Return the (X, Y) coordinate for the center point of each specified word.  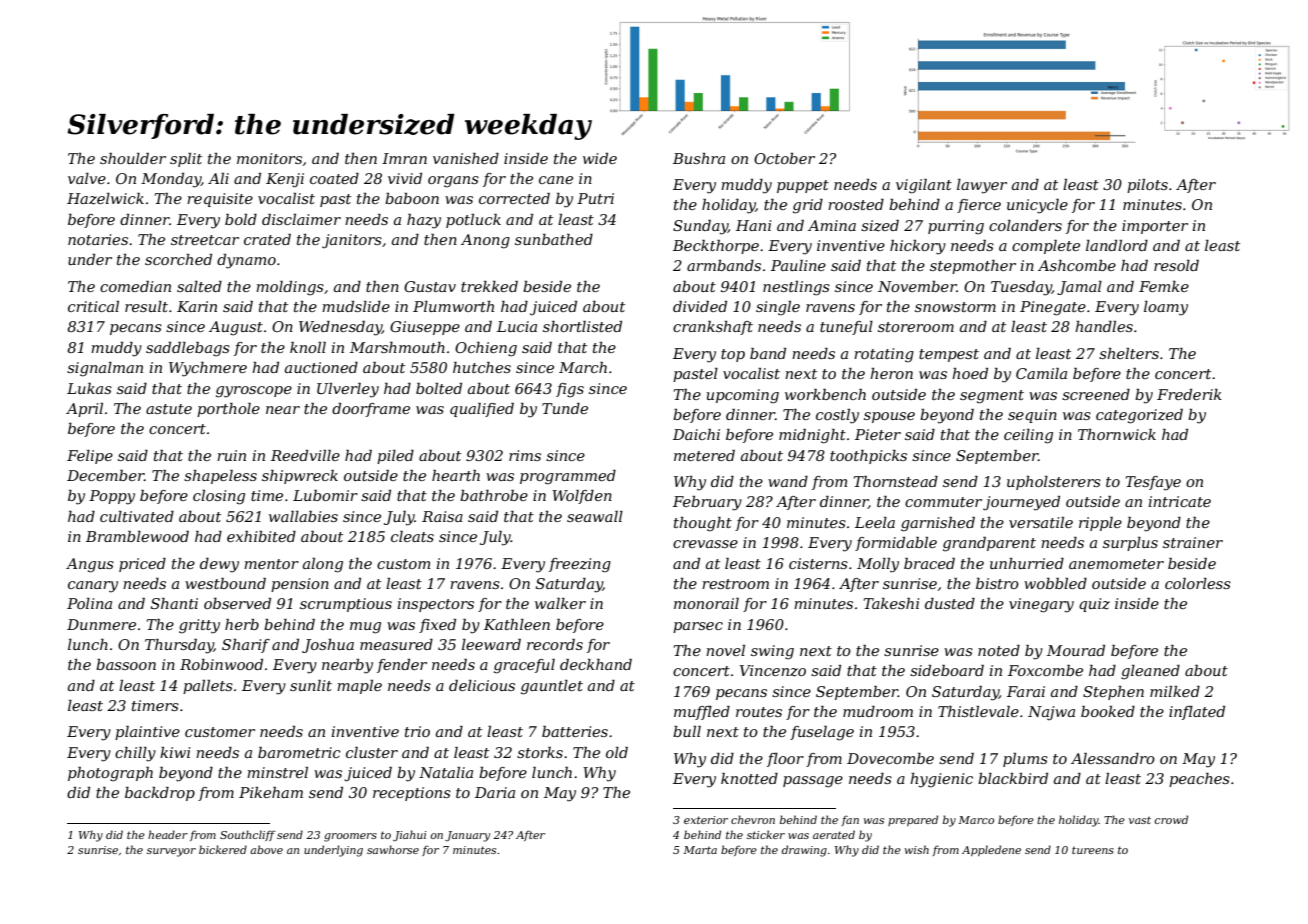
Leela (875, 522)
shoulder (133, 158)
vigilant (924, 186)
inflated (1197, 713)
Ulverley (348, 390)
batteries (575, 731)
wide (600, 158)
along (323, 565)
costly (837, 416)
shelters (1129, 353)
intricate (1179, 501)
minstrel (277, 772)
